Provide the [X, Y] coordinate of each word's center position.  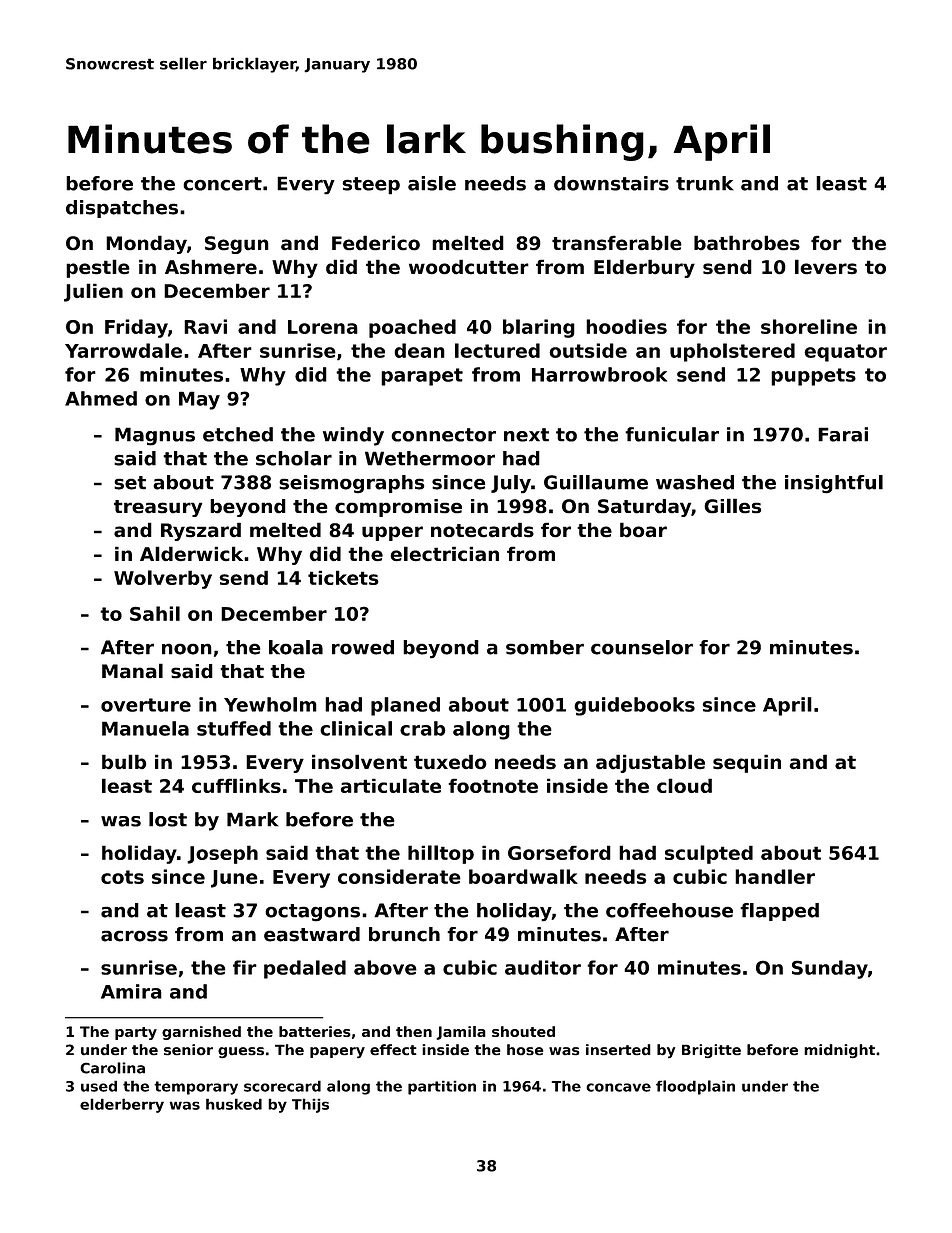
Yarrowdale [123, 350]
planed [405, 706]
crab [423, 728]
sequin [747, 763]
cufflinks [236, 785]
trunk [705, 183]
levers [826, 267]
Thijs [310, 1105]
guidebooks [634, 706]
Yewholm [270, 704]
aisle [432, 183]
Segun [237, 245]
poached [412, 328]
